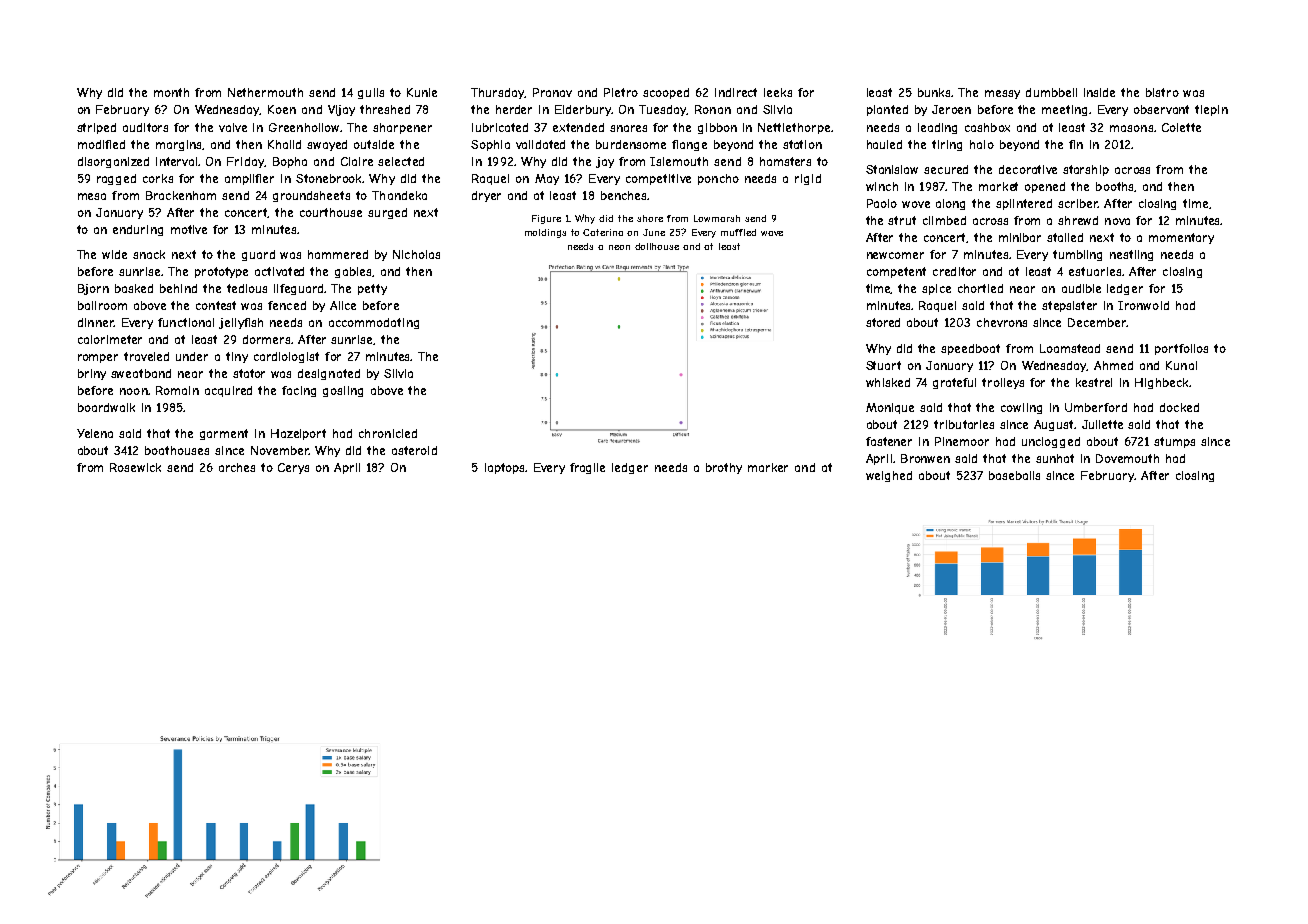 The height and width of the page is (924, 1308). Describe the element at coordinates (135, 467) in the page. I see `Rosewick` at that location.
